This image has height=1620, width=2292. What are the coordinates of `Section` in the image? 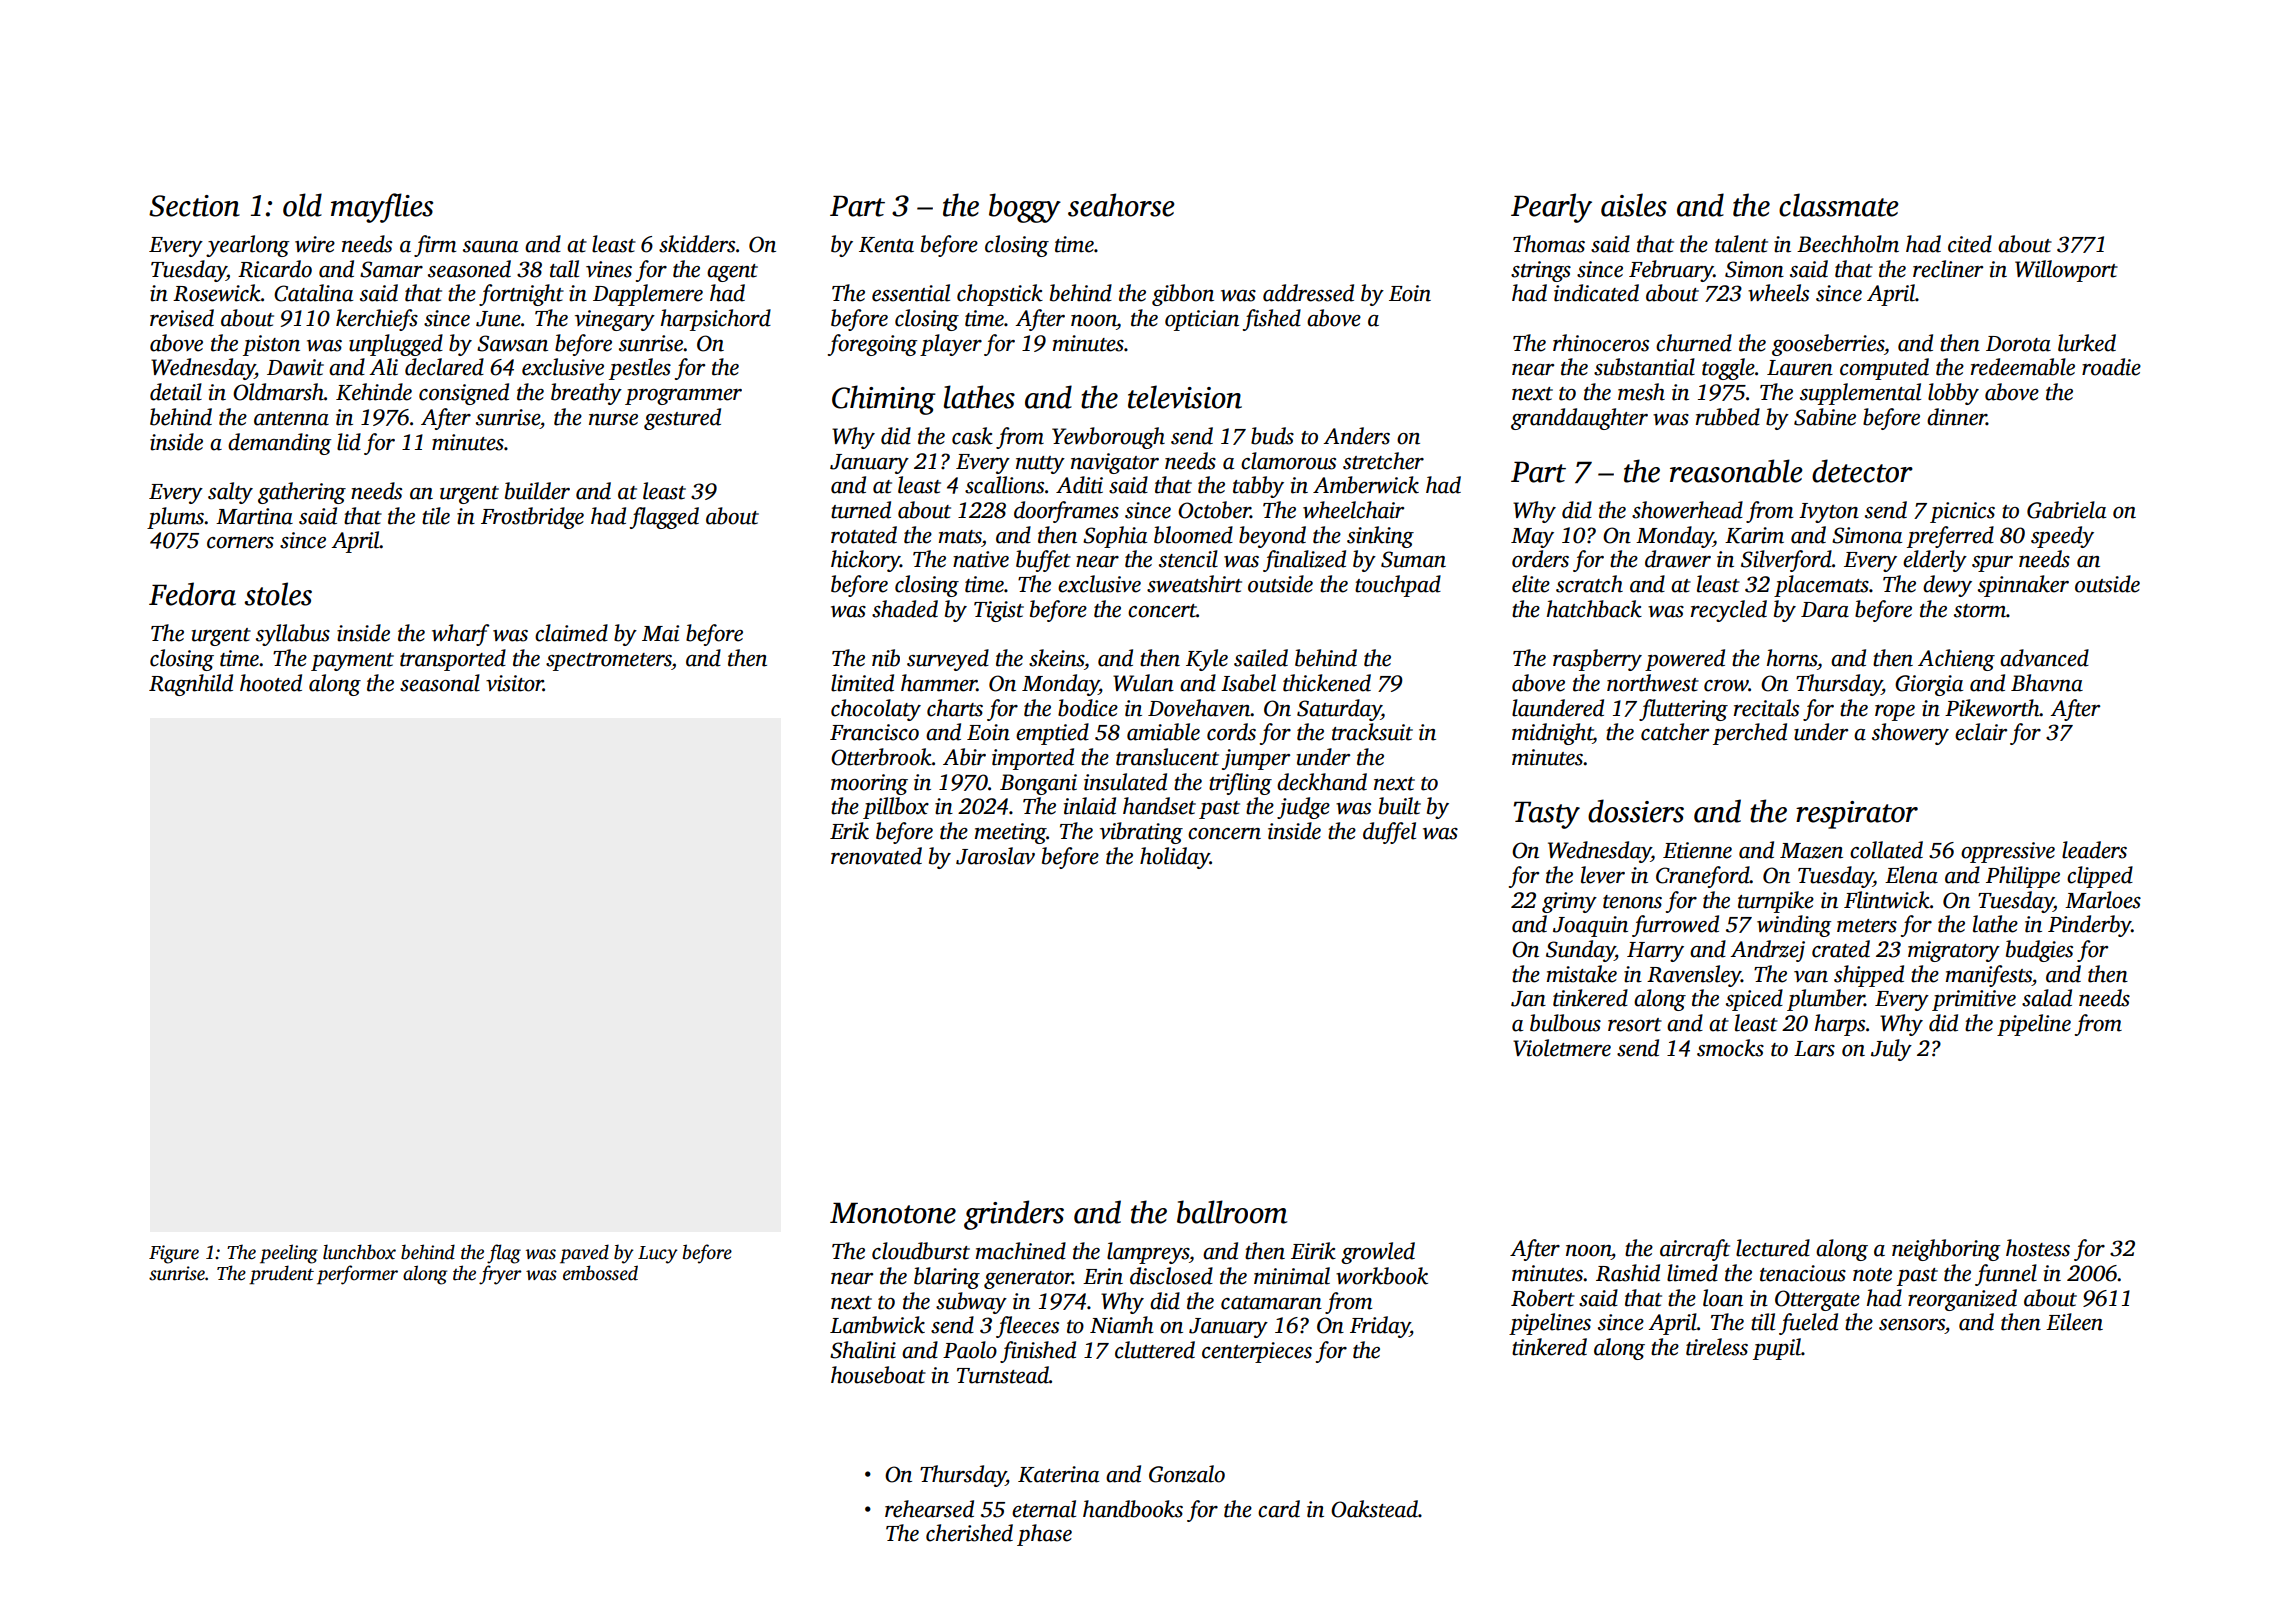 It's located at (194, 206).
